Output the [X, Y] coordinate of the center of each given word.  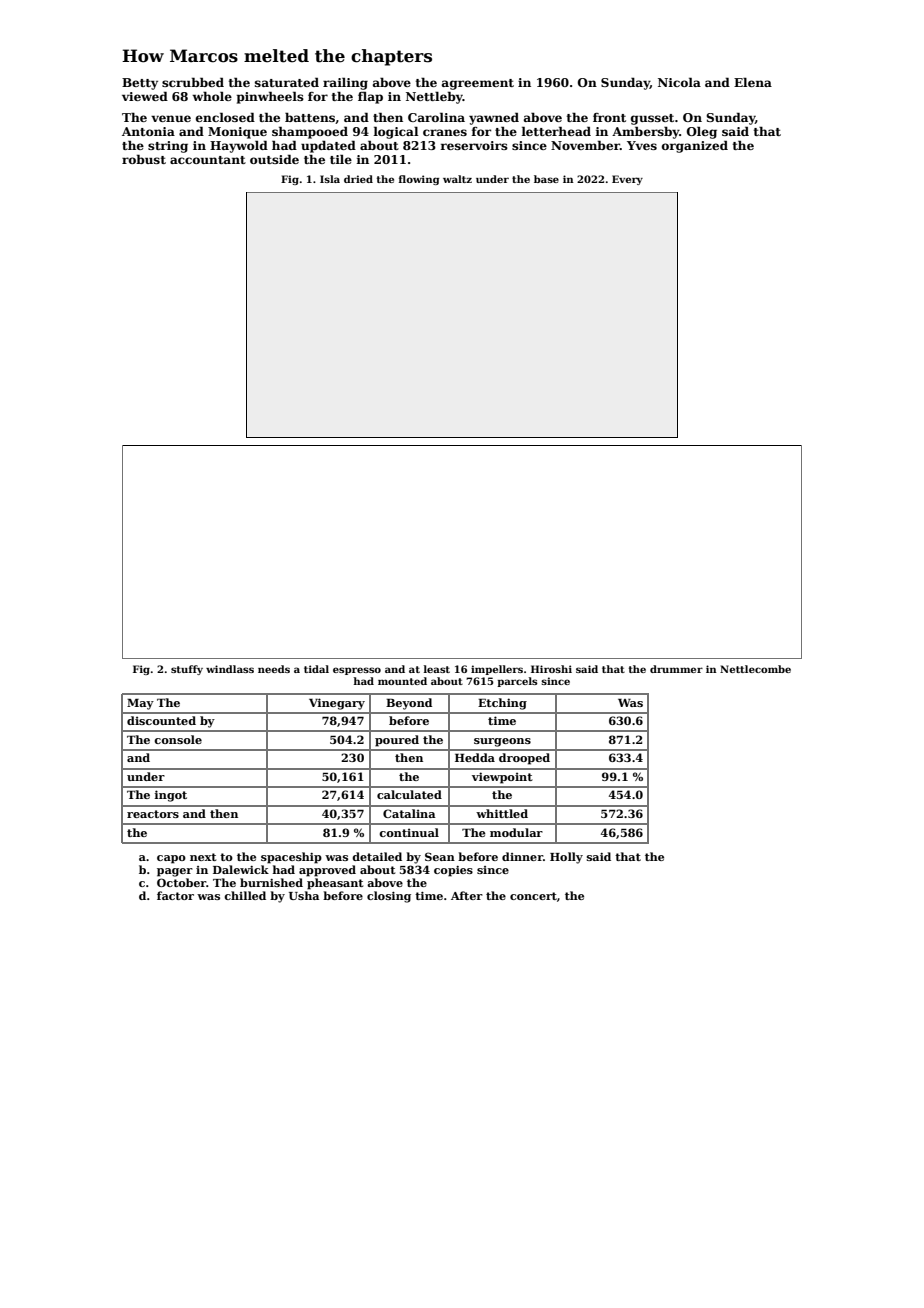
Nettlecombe [755, 669]
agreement [478, 84]
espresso [357, 671]
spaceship [291, 858]
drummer [676, 669]
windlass [230, 669]
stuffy [187, 670]
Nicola [679, 82]
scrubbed [193, 82]
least [437, 669]
